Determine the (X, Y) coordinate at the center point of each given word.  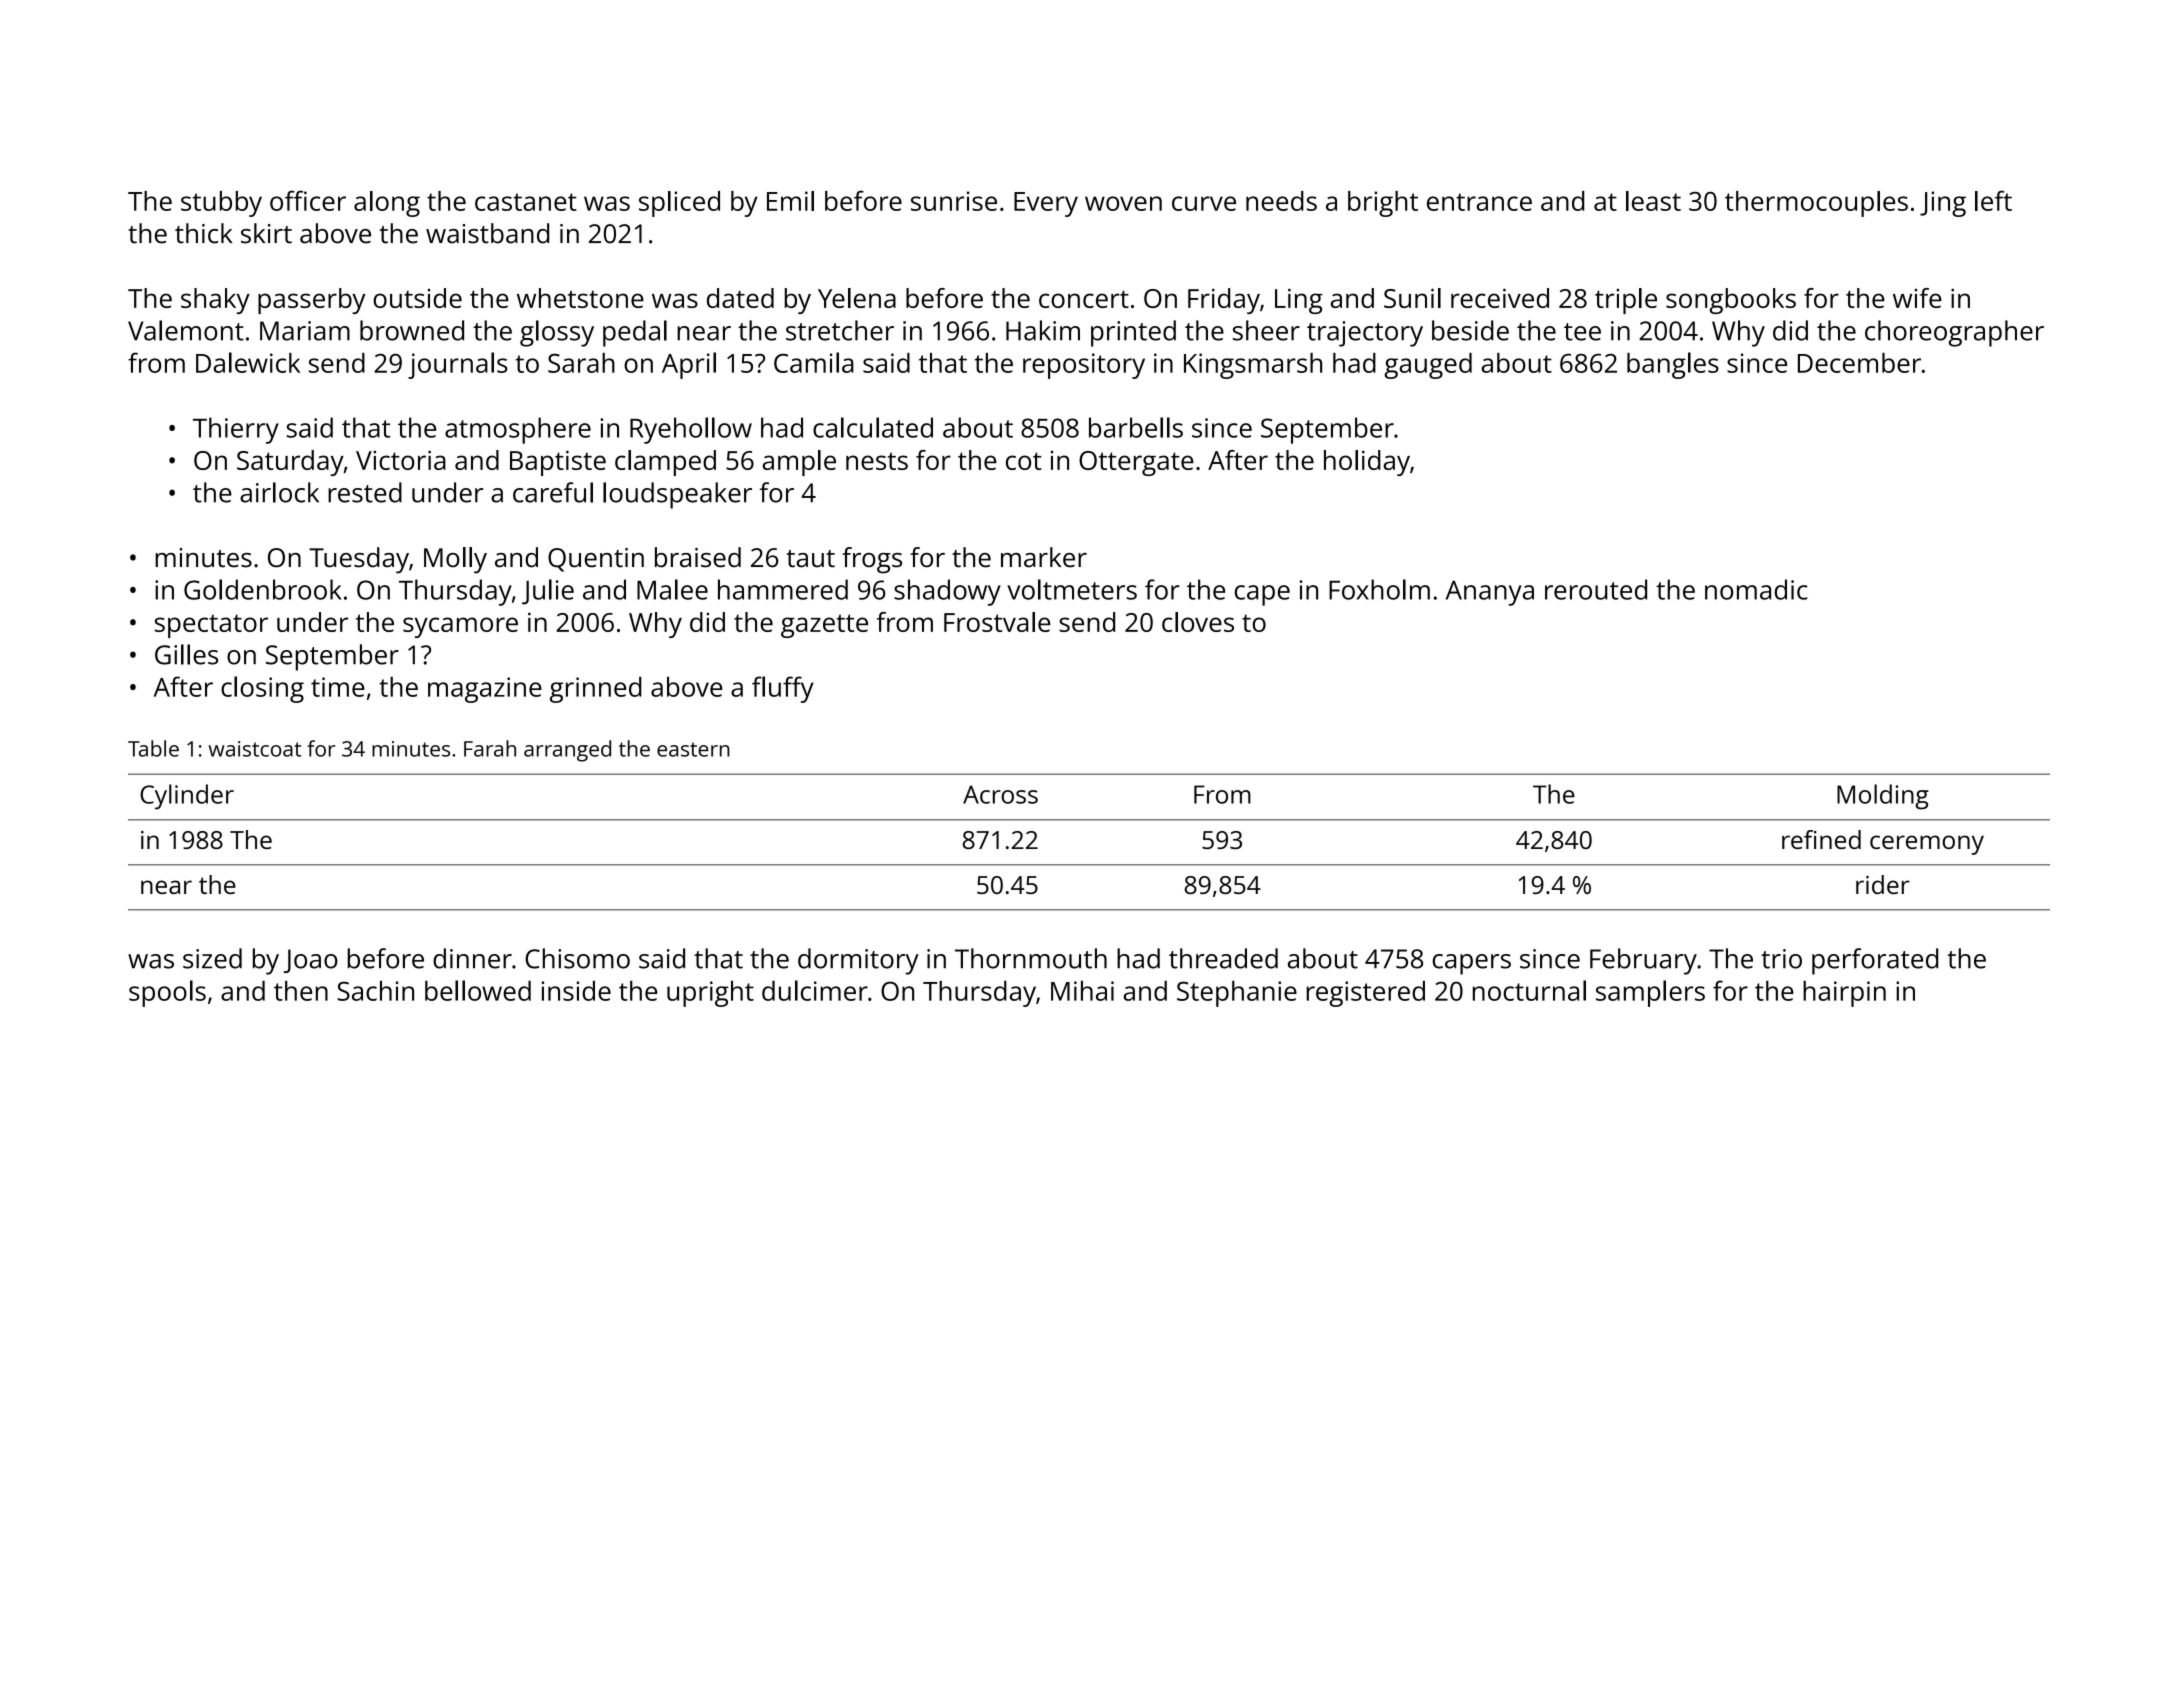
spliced (679, 204)
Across (1000, 794)
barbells (1136, 427)
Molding (1883, 797)
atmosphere (518, 430)
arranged (567, 751)
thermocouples (1816, 204)
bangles (1673, 365)
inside (576, 991)
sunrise (954, 201)
